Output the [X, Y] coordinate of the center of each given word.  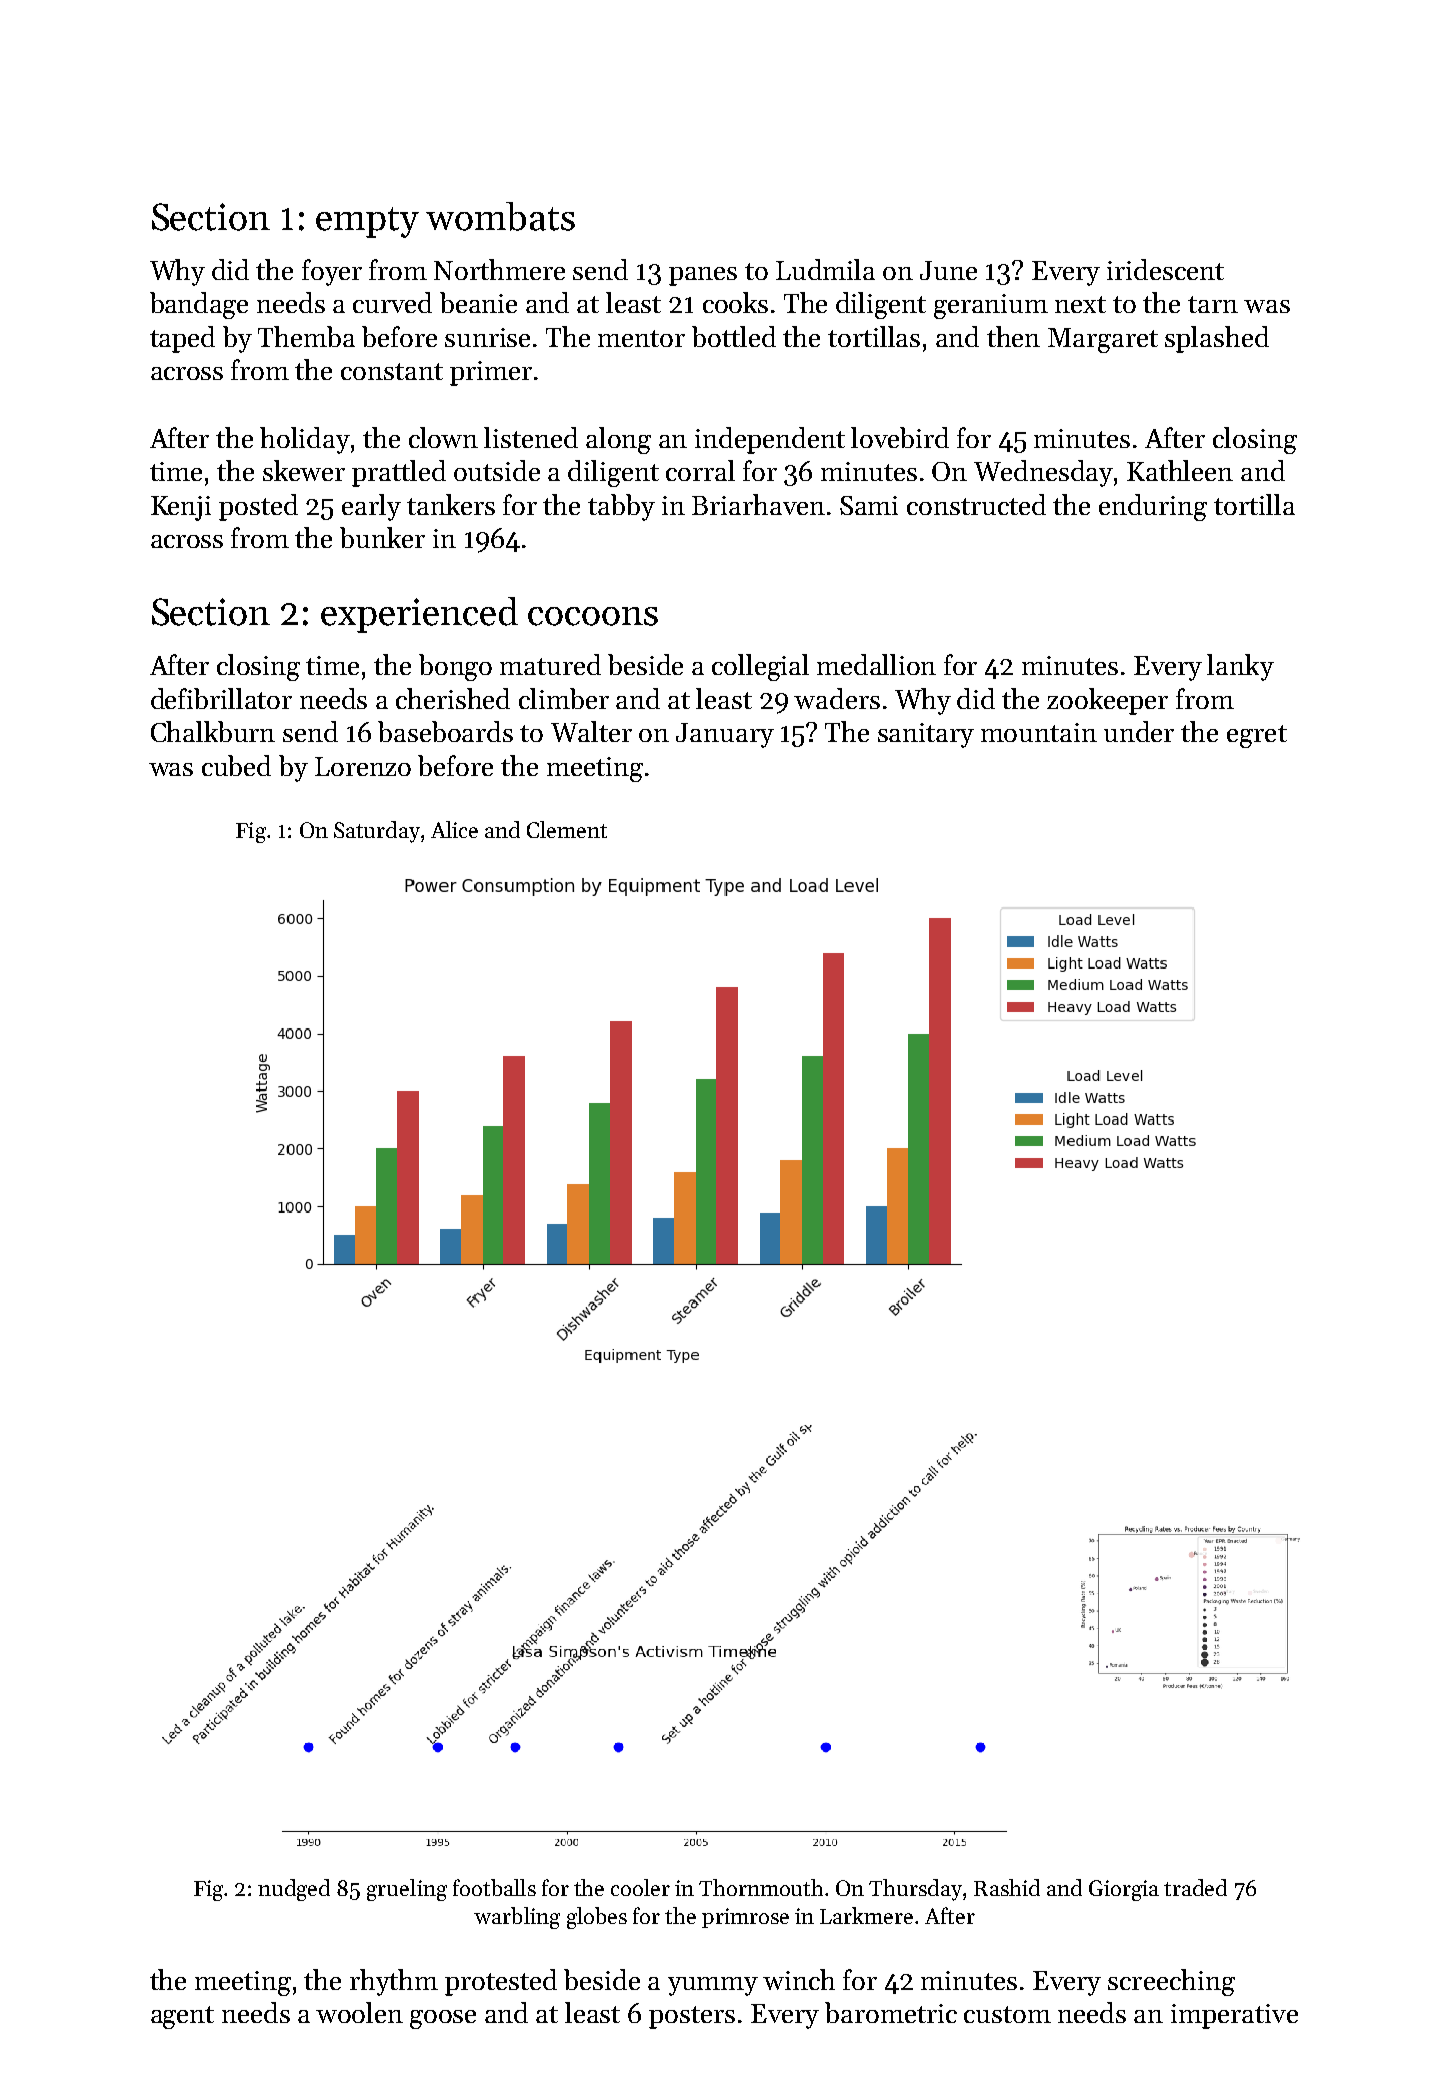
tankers [451, 504]
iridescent [1165, 269]
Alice [454, 829]
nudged [294, 1890]
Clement [567, 829]
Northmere [499, 269]
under [1139, 731]
